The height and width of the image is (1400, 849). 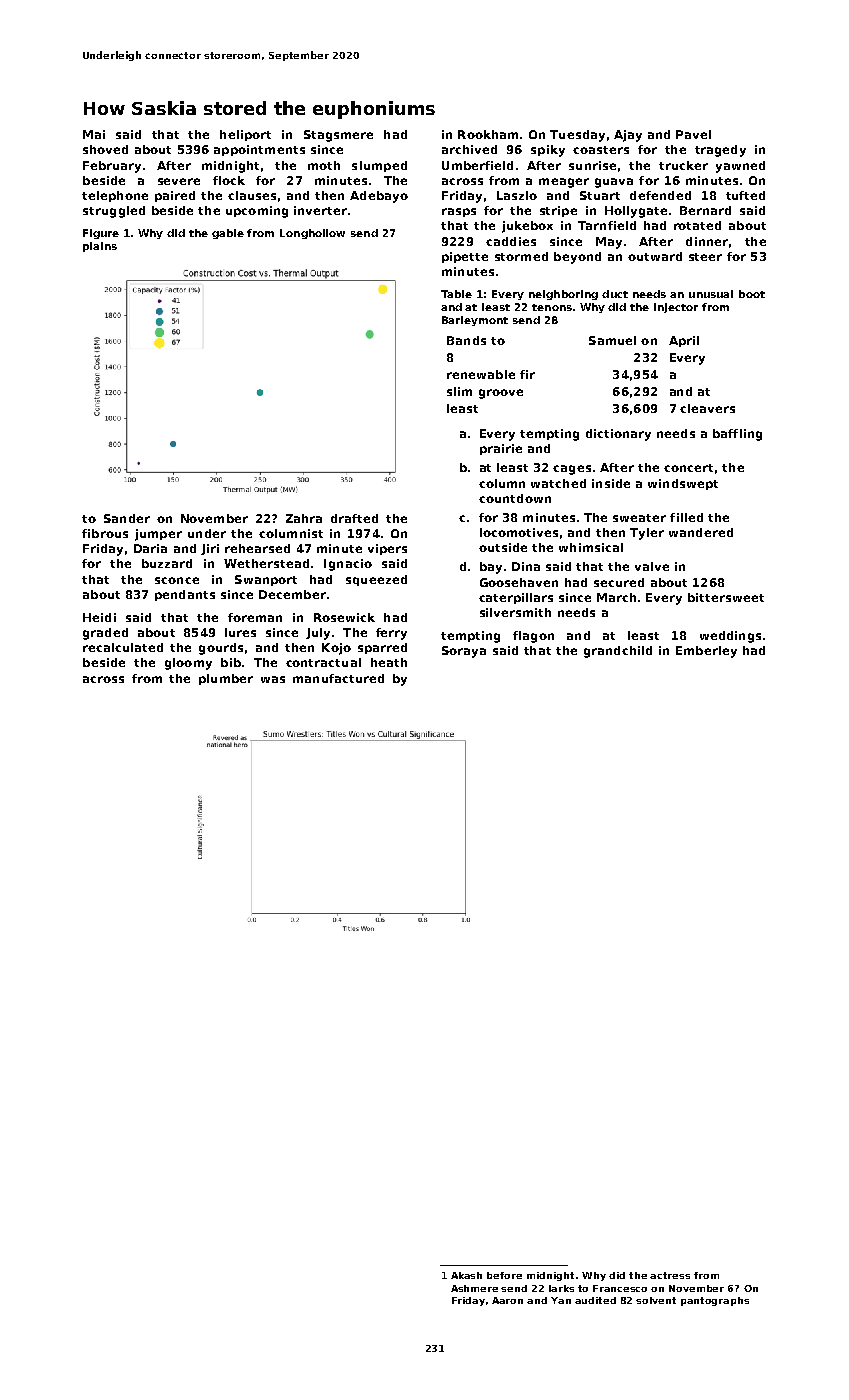 I want to click on plumber, so click(x=226, y=679).
